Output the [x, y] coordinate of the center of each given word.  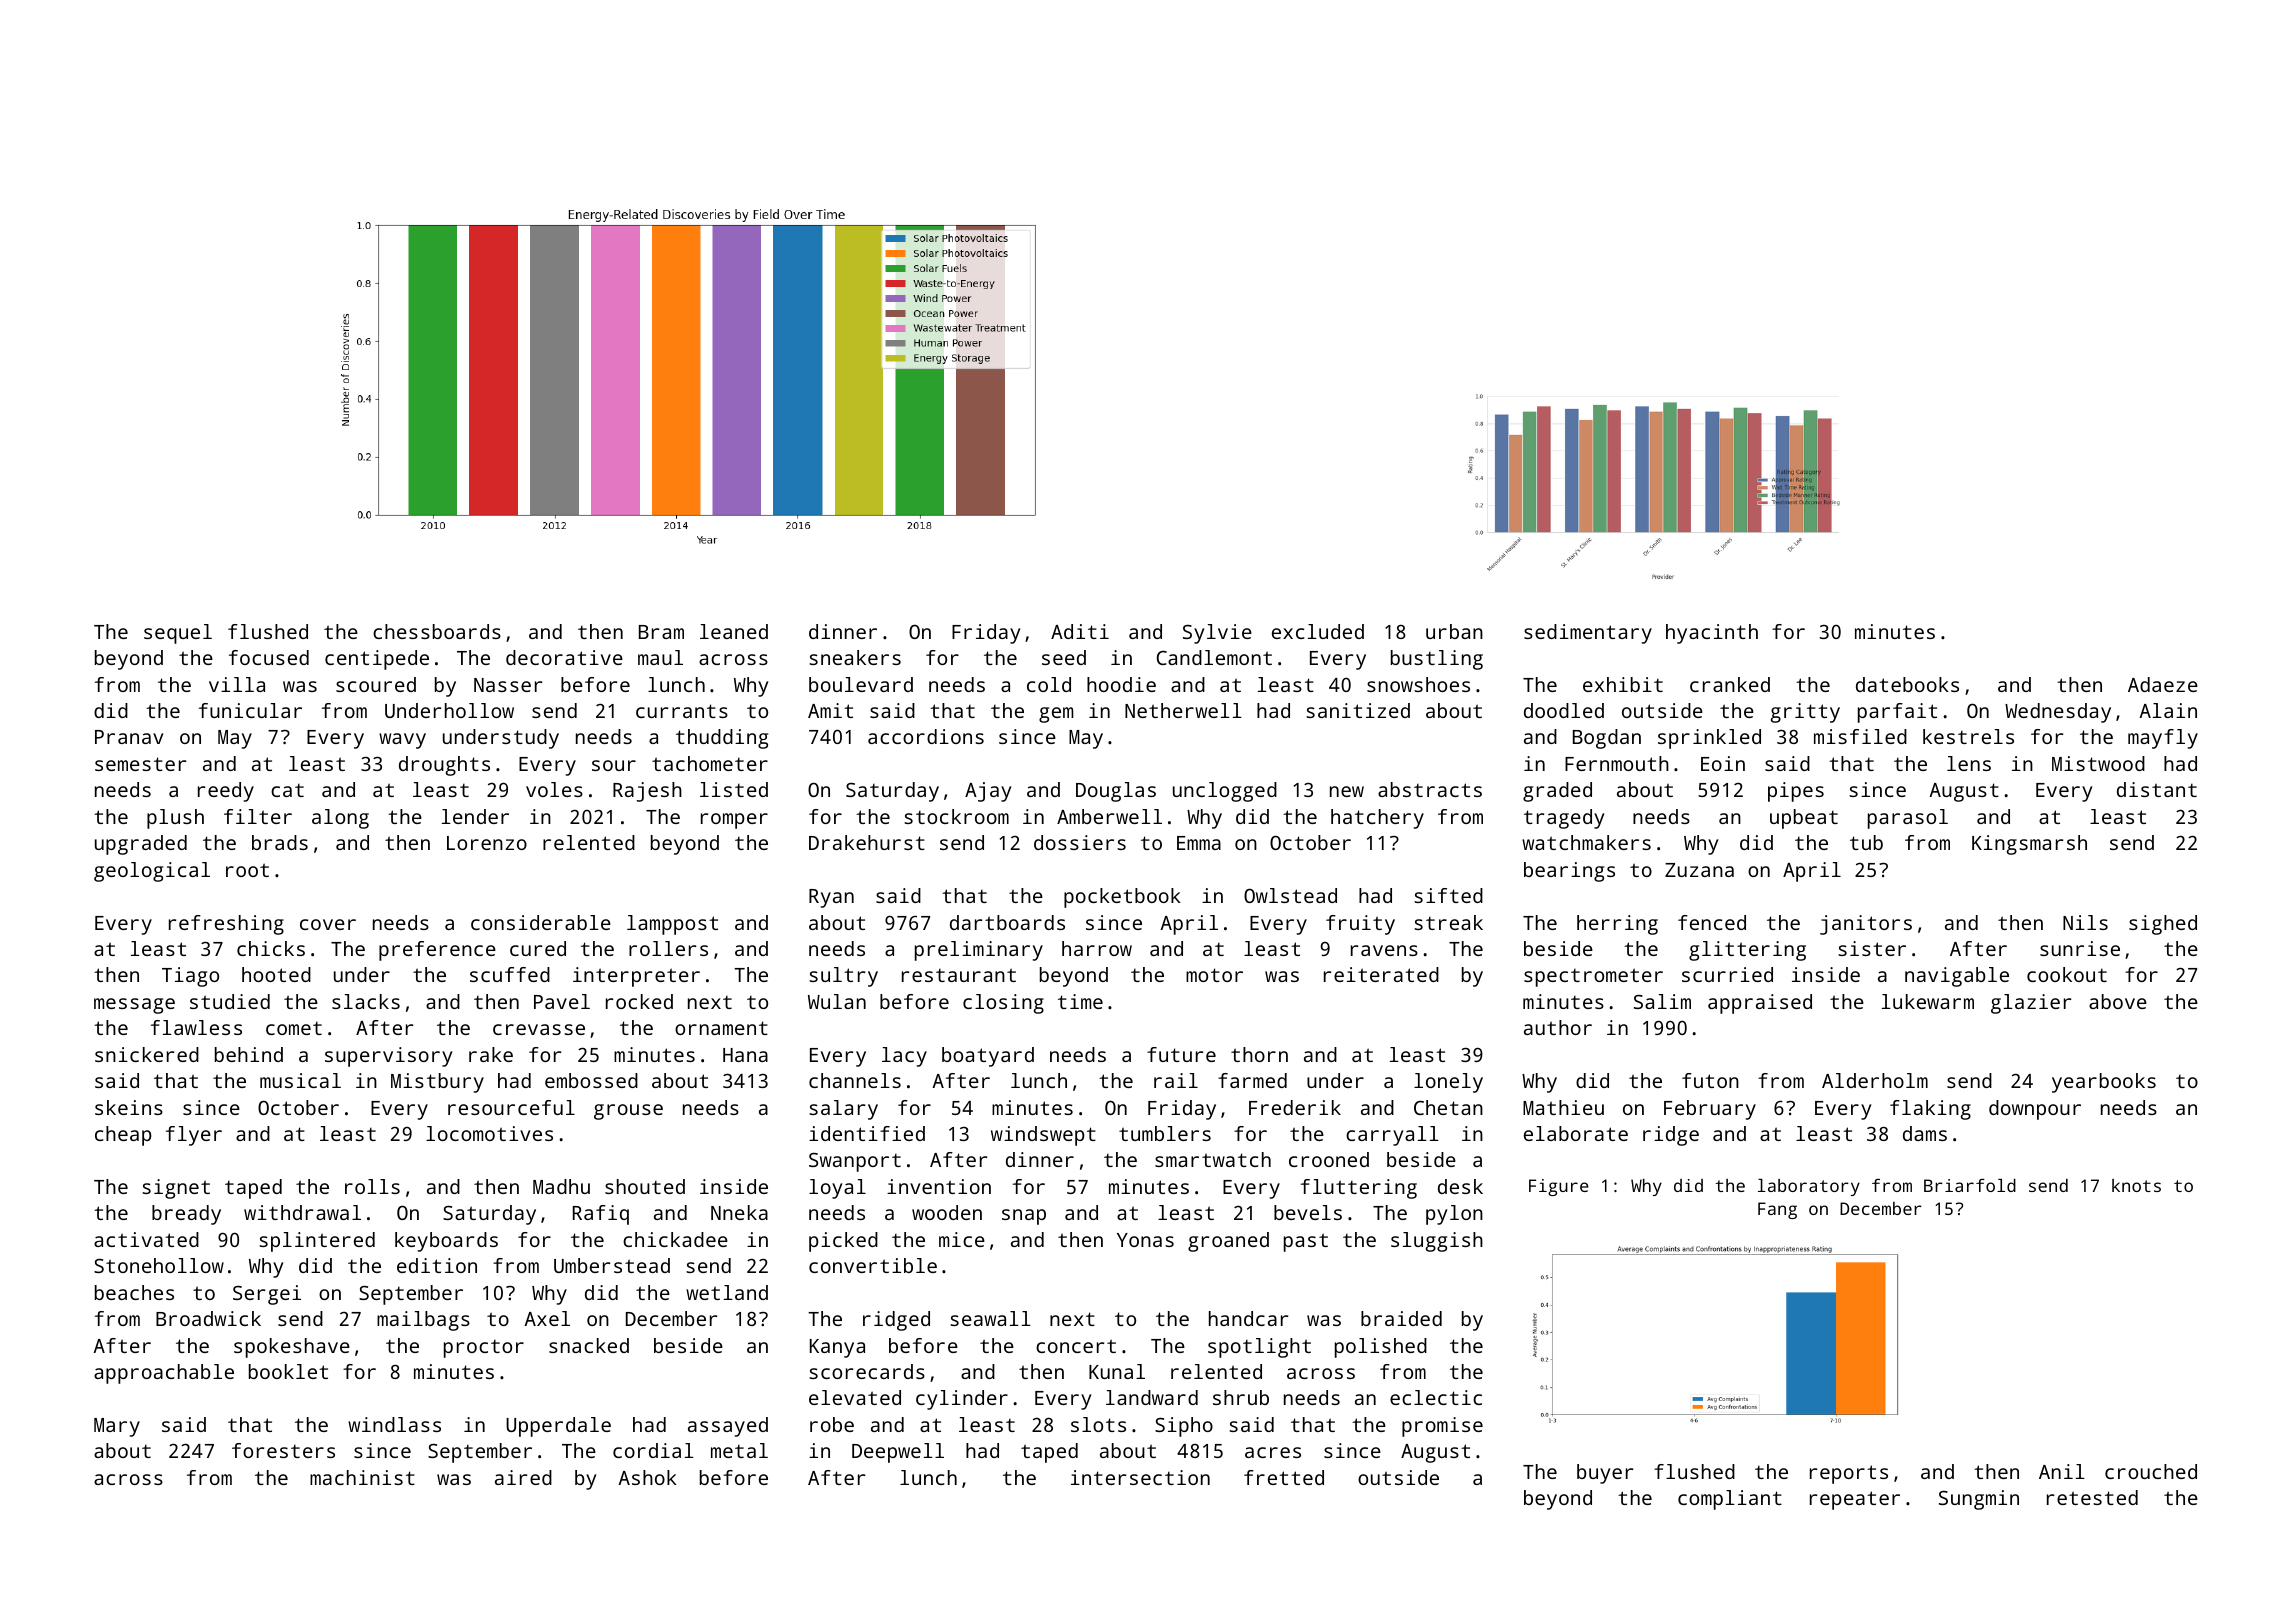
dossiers [1080, 842]
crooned [1329, 1159]
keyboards [446, 1242]
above [2118, 1001]
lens [1969, 763]
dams [1925, 1133]
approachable [164, 1374]
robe [832, 1424]
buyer [1605, 1474]
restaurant [959, 975]
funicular [250, 710]
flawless [196, 1027]
